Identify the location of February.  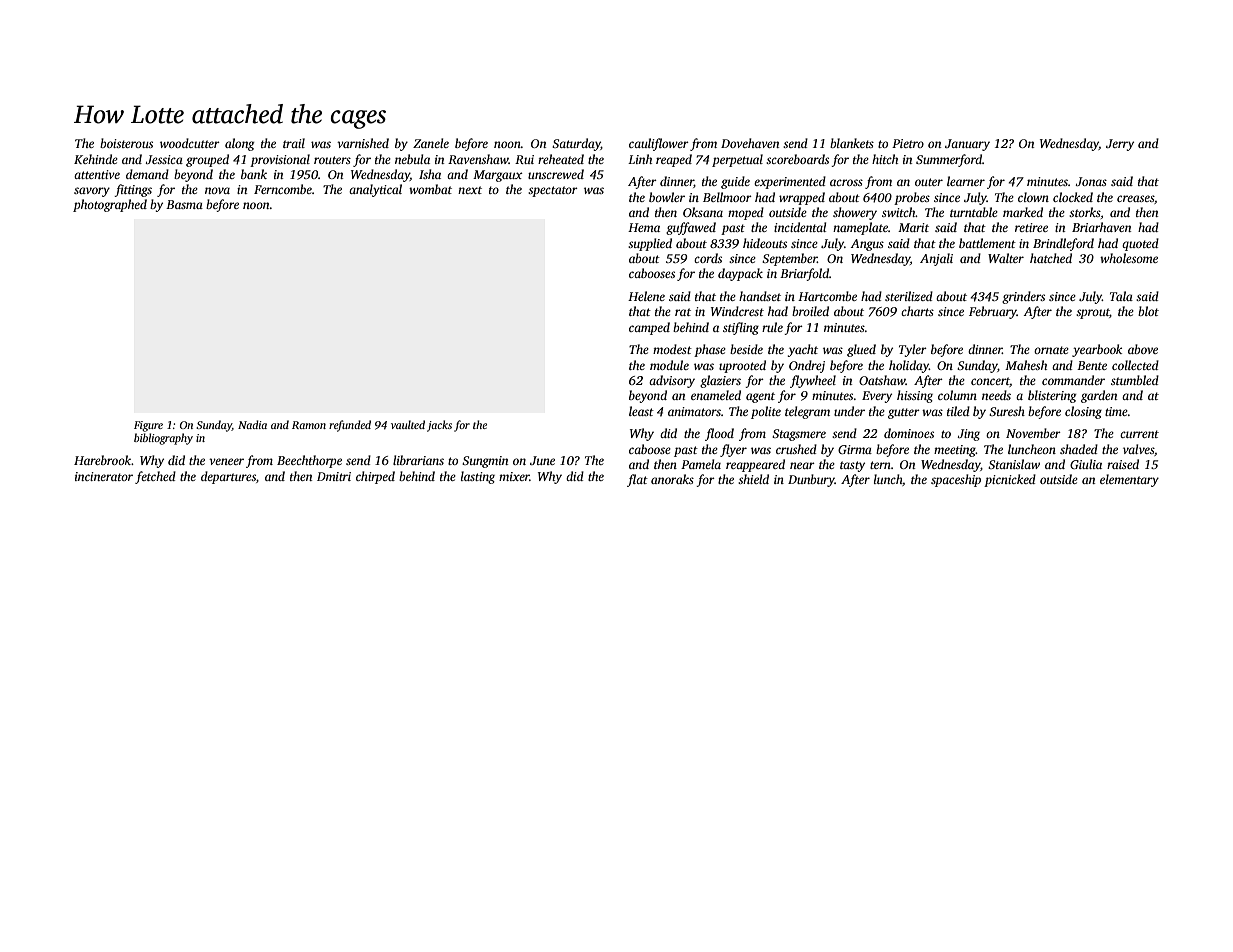
(993, 312).
